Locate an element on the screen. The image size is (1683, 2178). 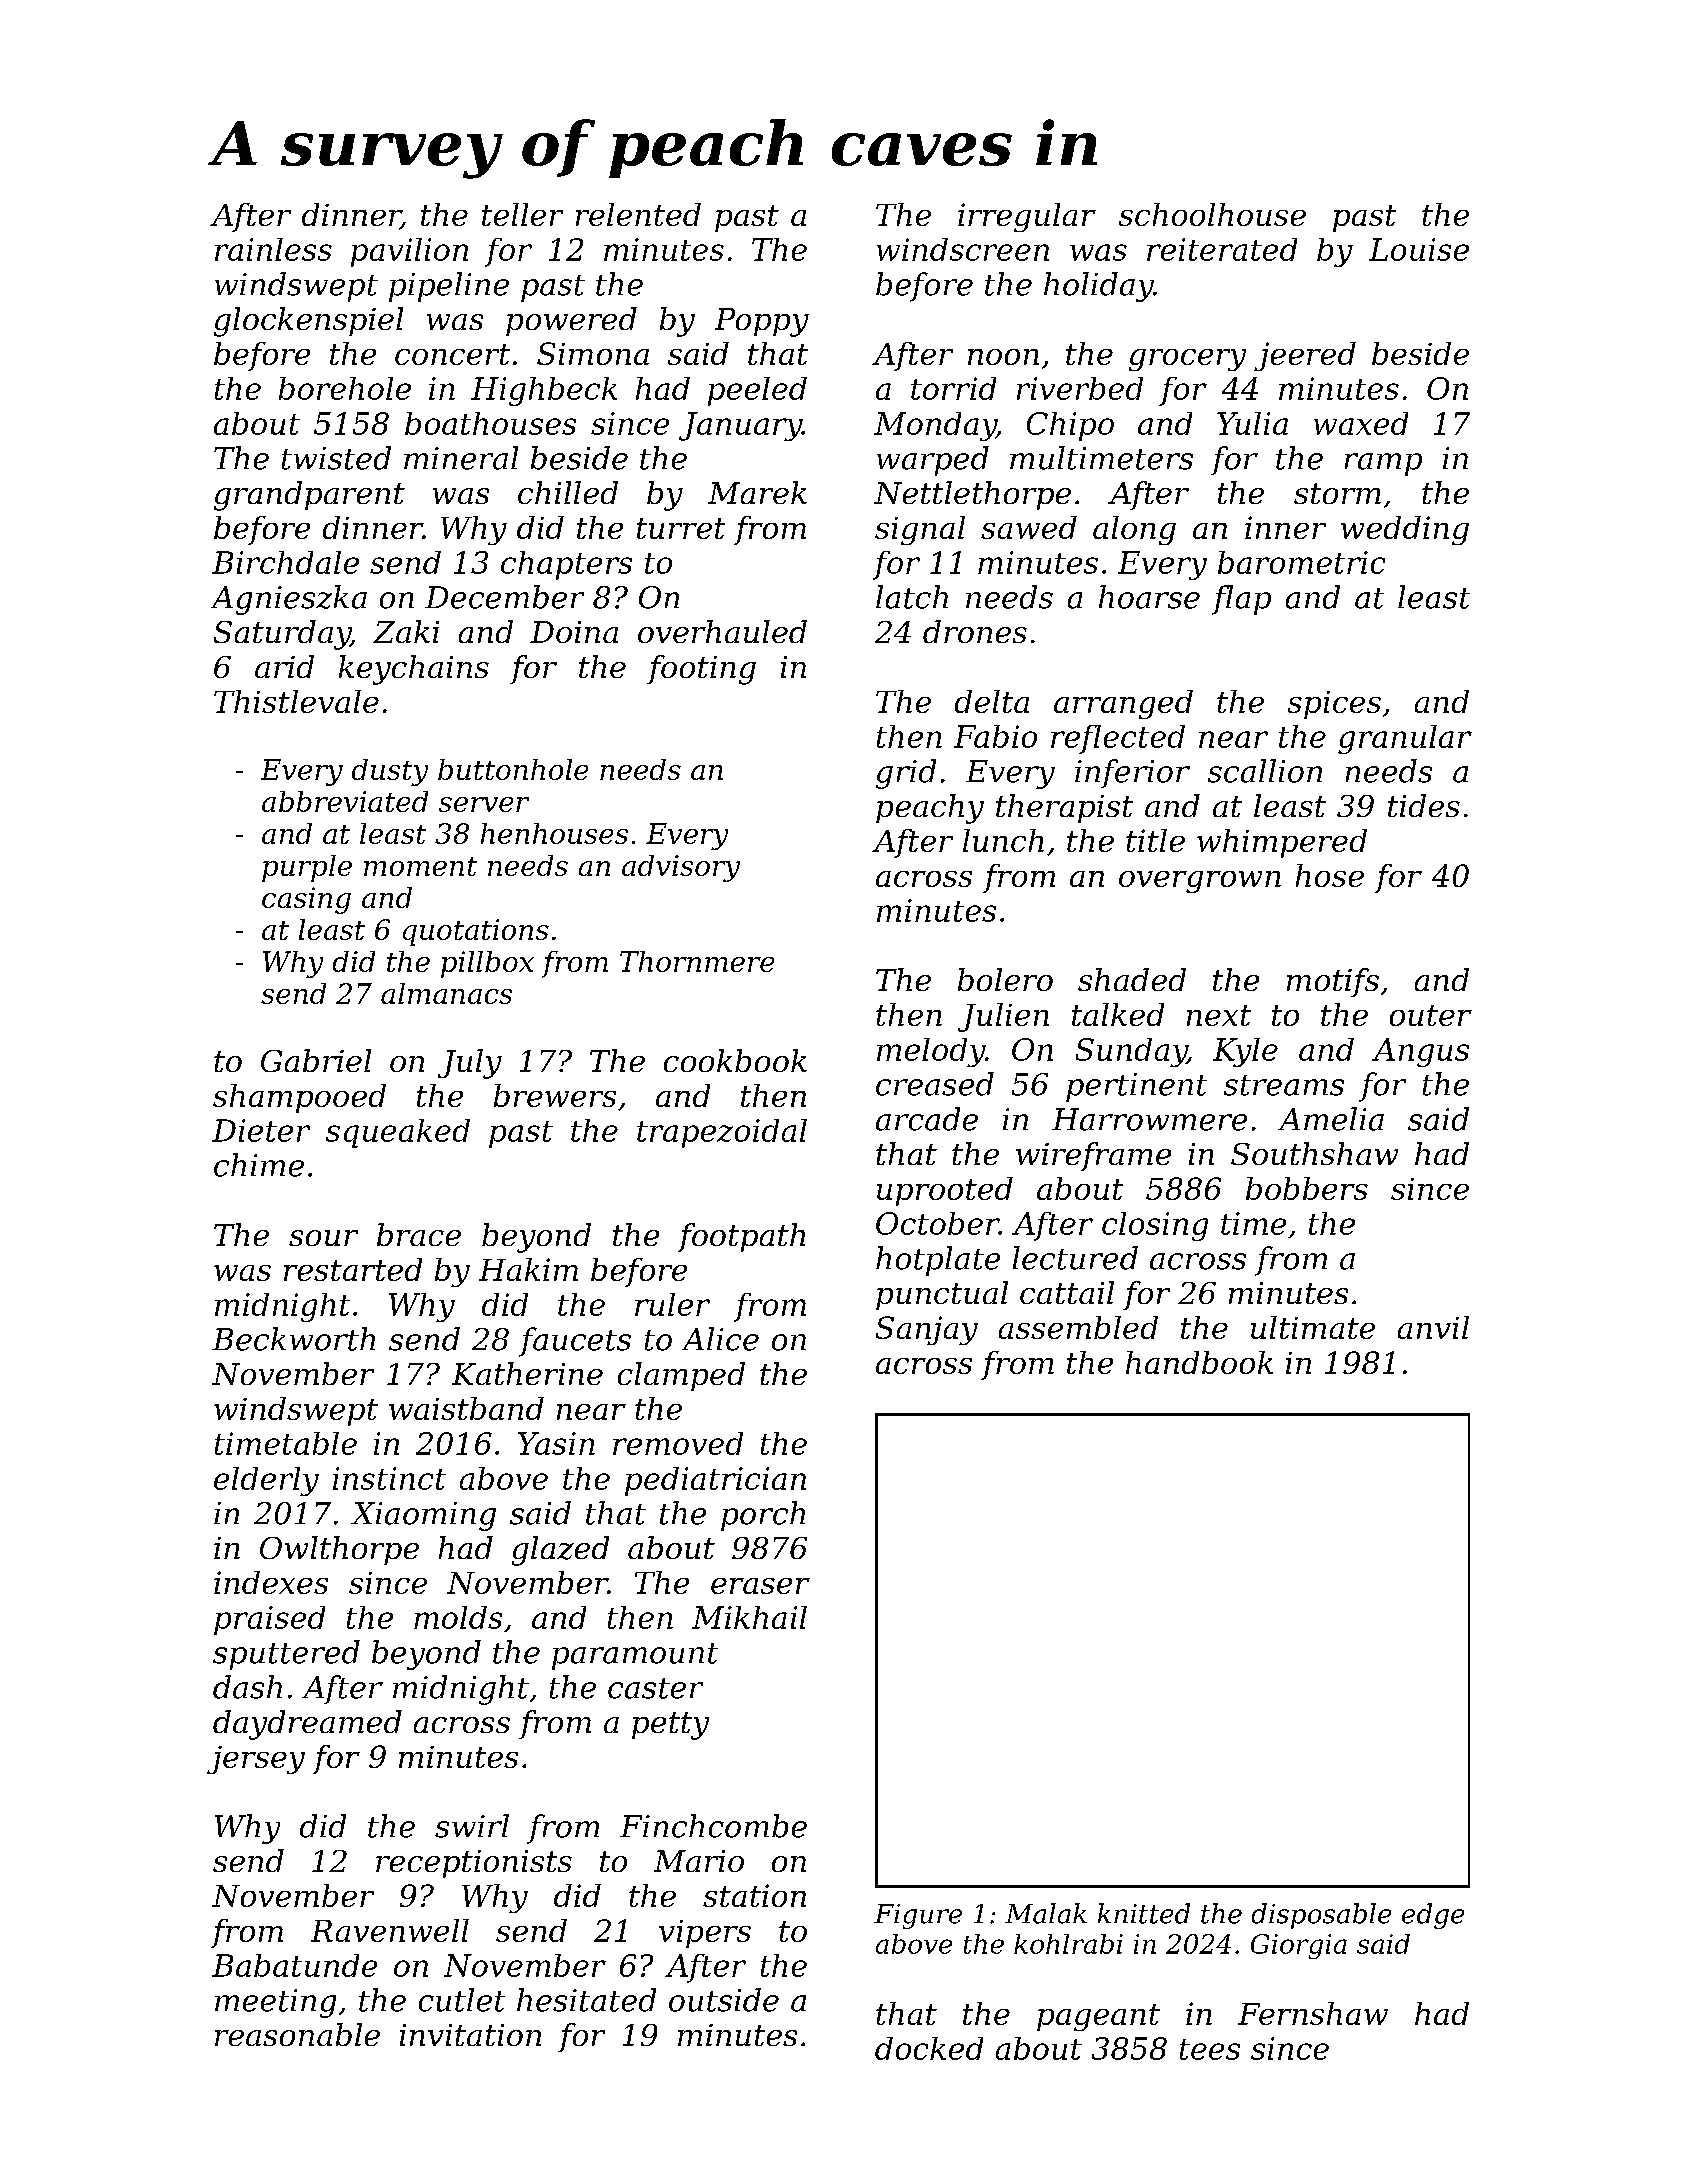
tees is located at coordinates (1210, 2049).
